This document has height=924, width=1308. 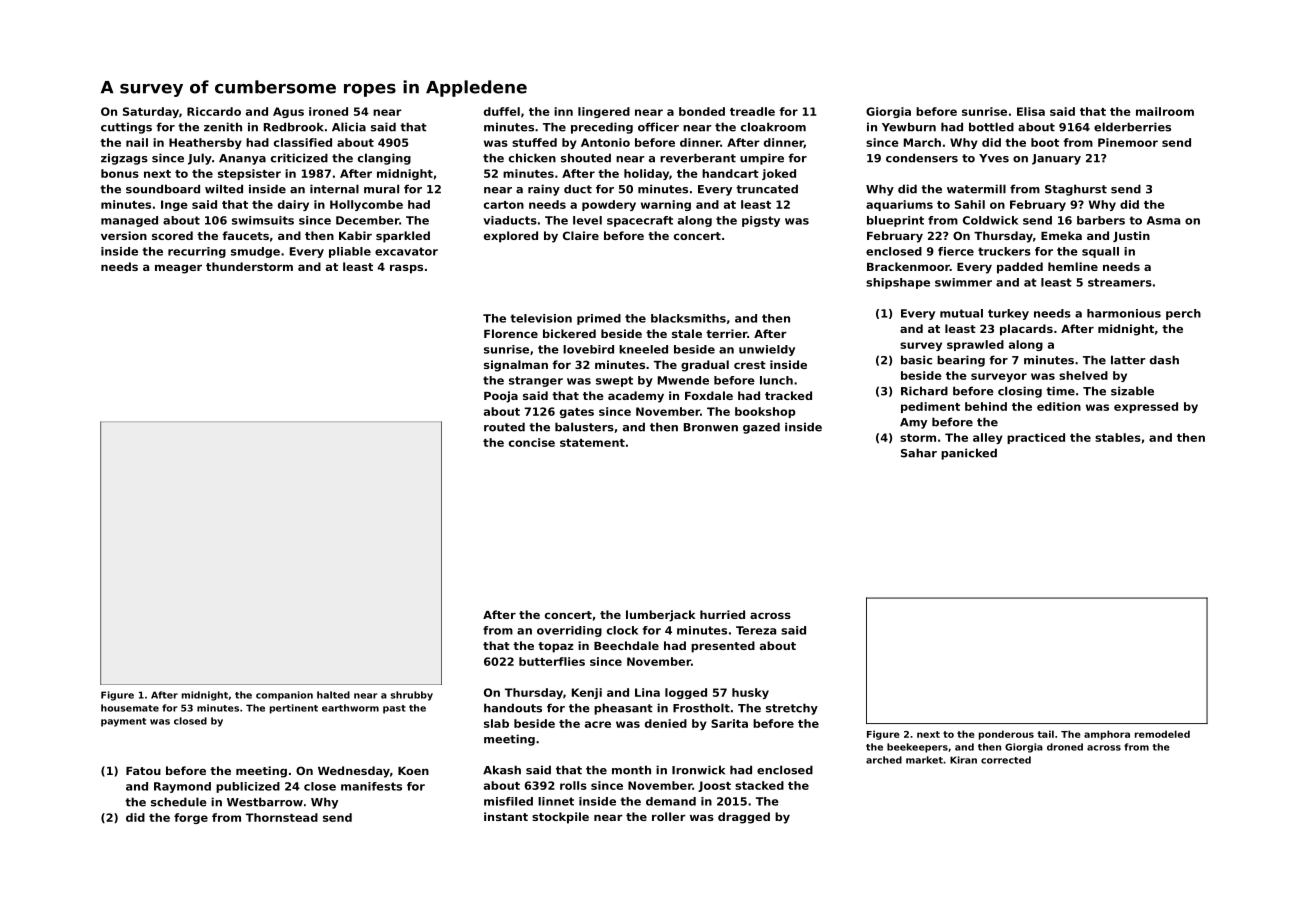 I want to click on treadle, so click(x=752, y=111).
